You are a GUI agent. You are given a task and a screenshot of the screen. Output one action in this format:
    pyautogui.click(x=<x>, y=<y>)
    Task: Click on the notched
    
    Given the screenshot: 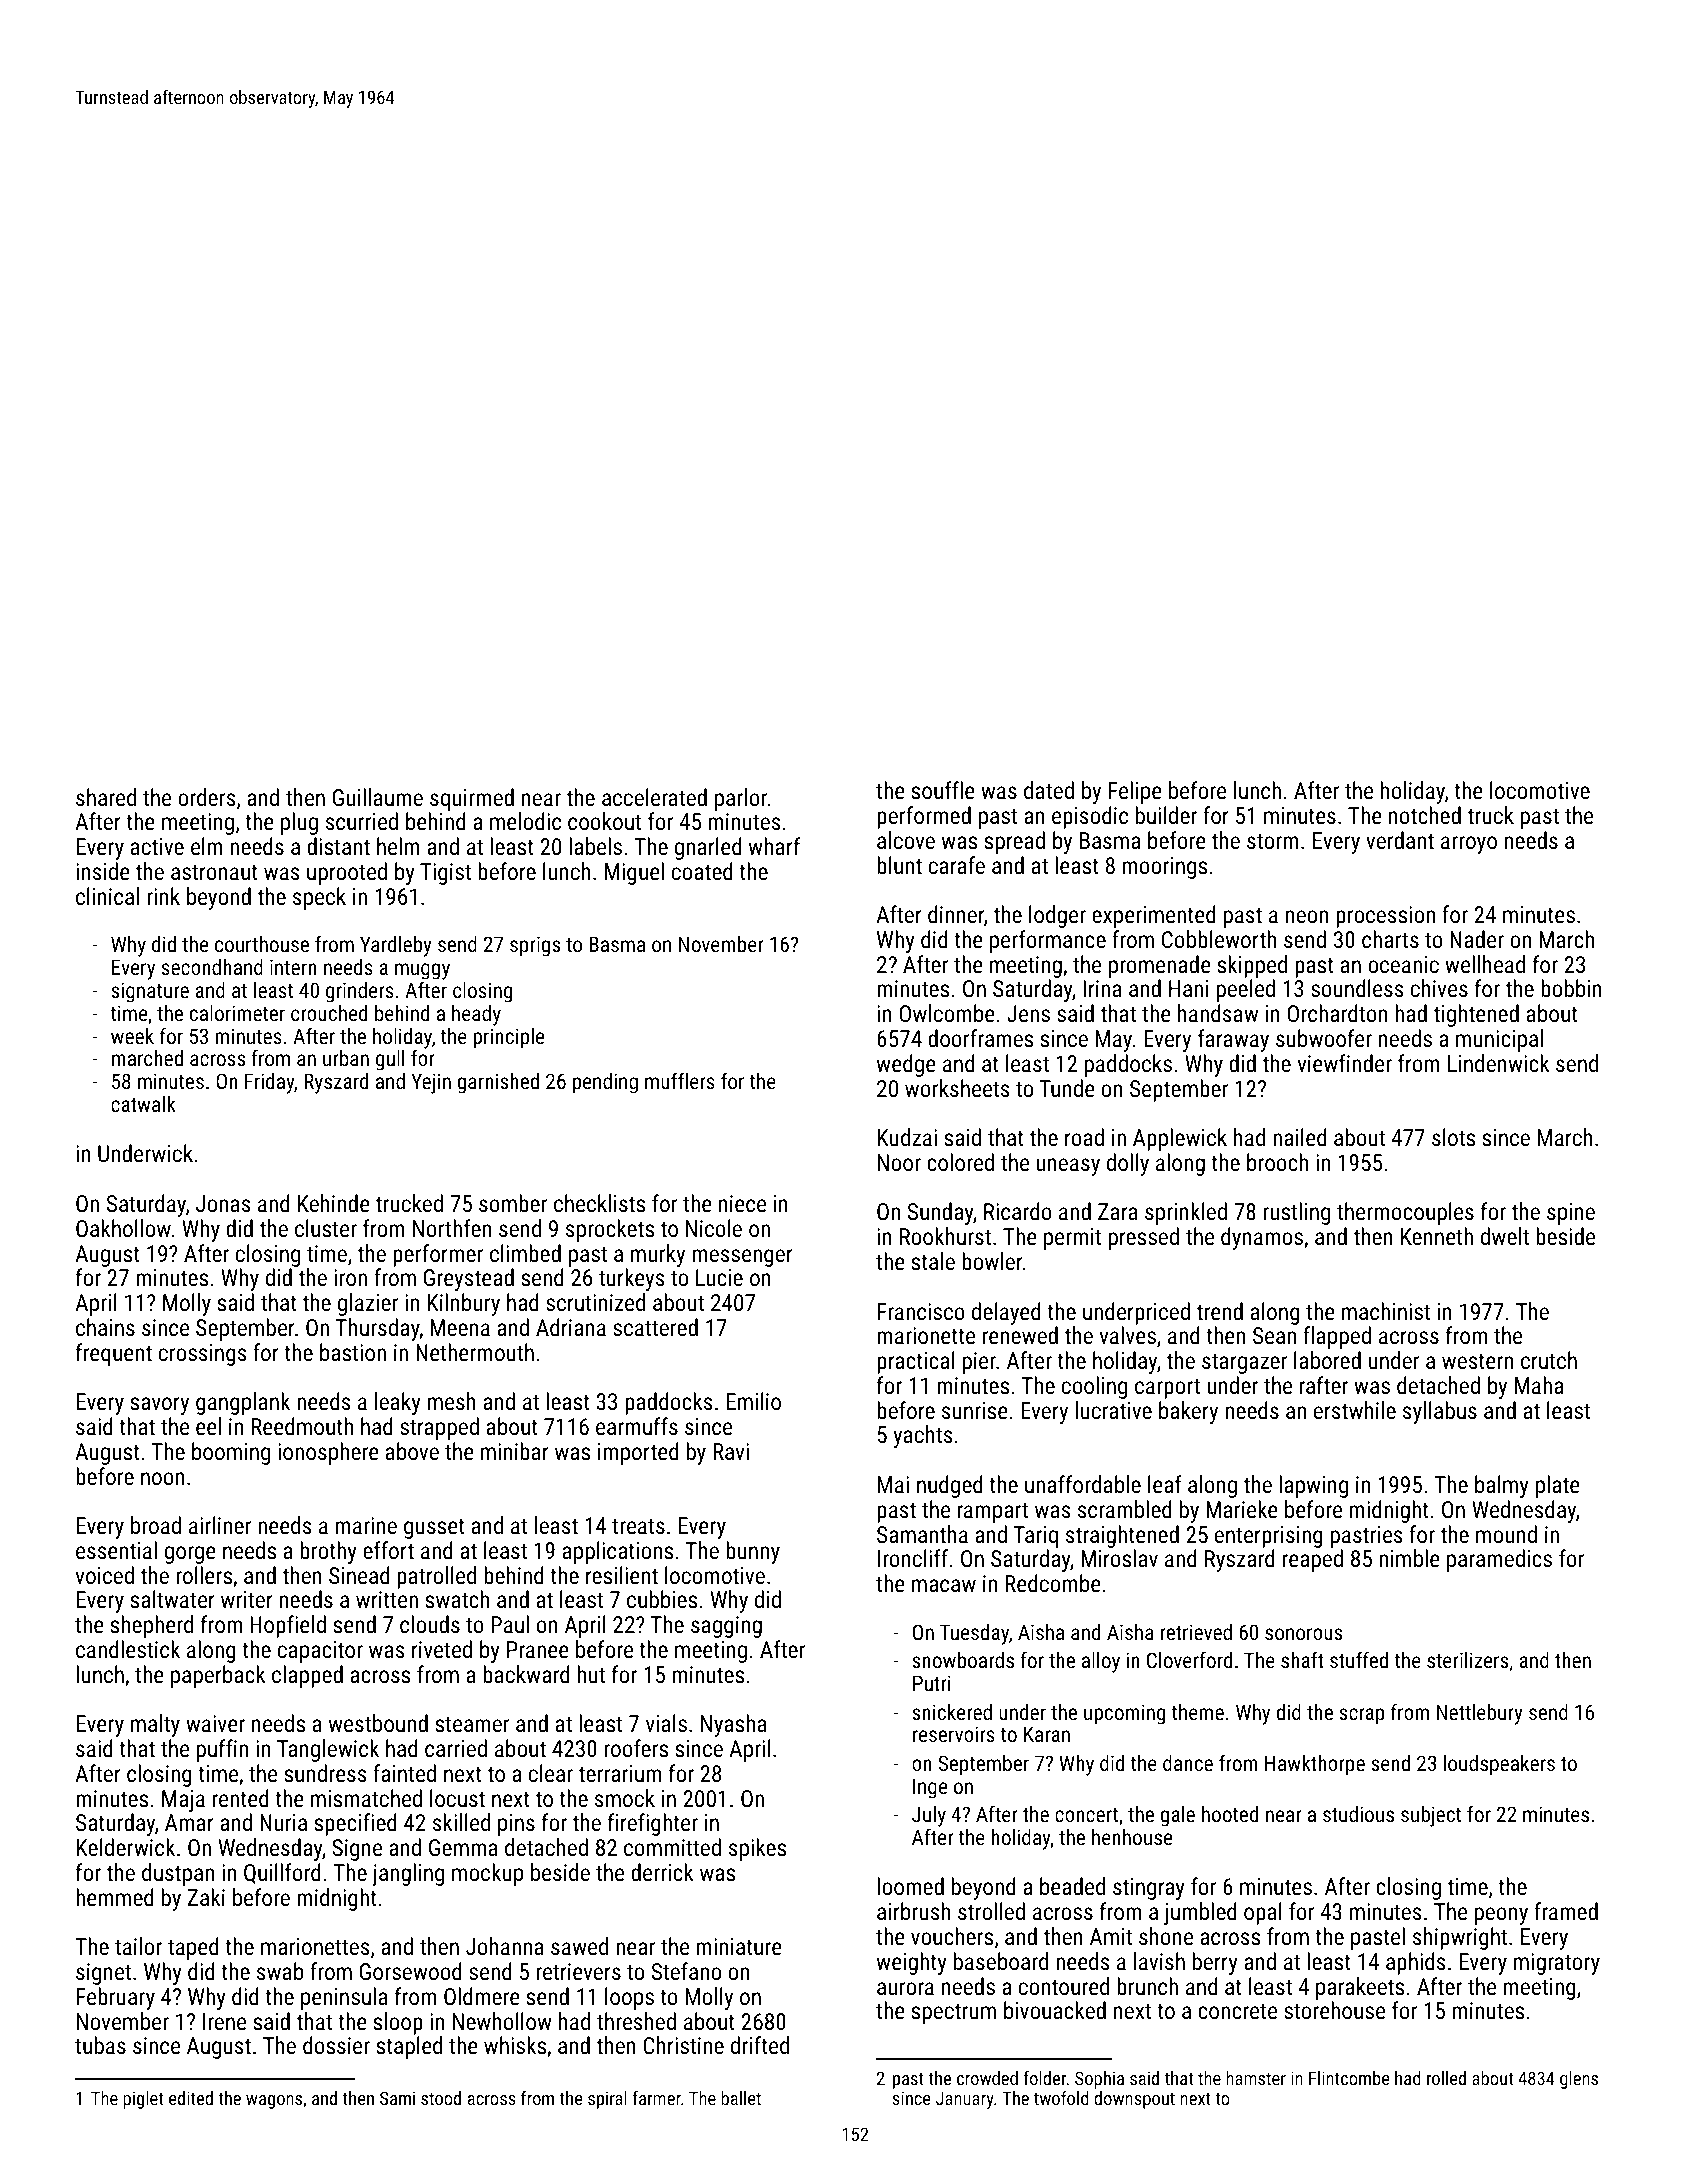 What is the action you would take?
    pyautogui.click(x=1425, y=815)
